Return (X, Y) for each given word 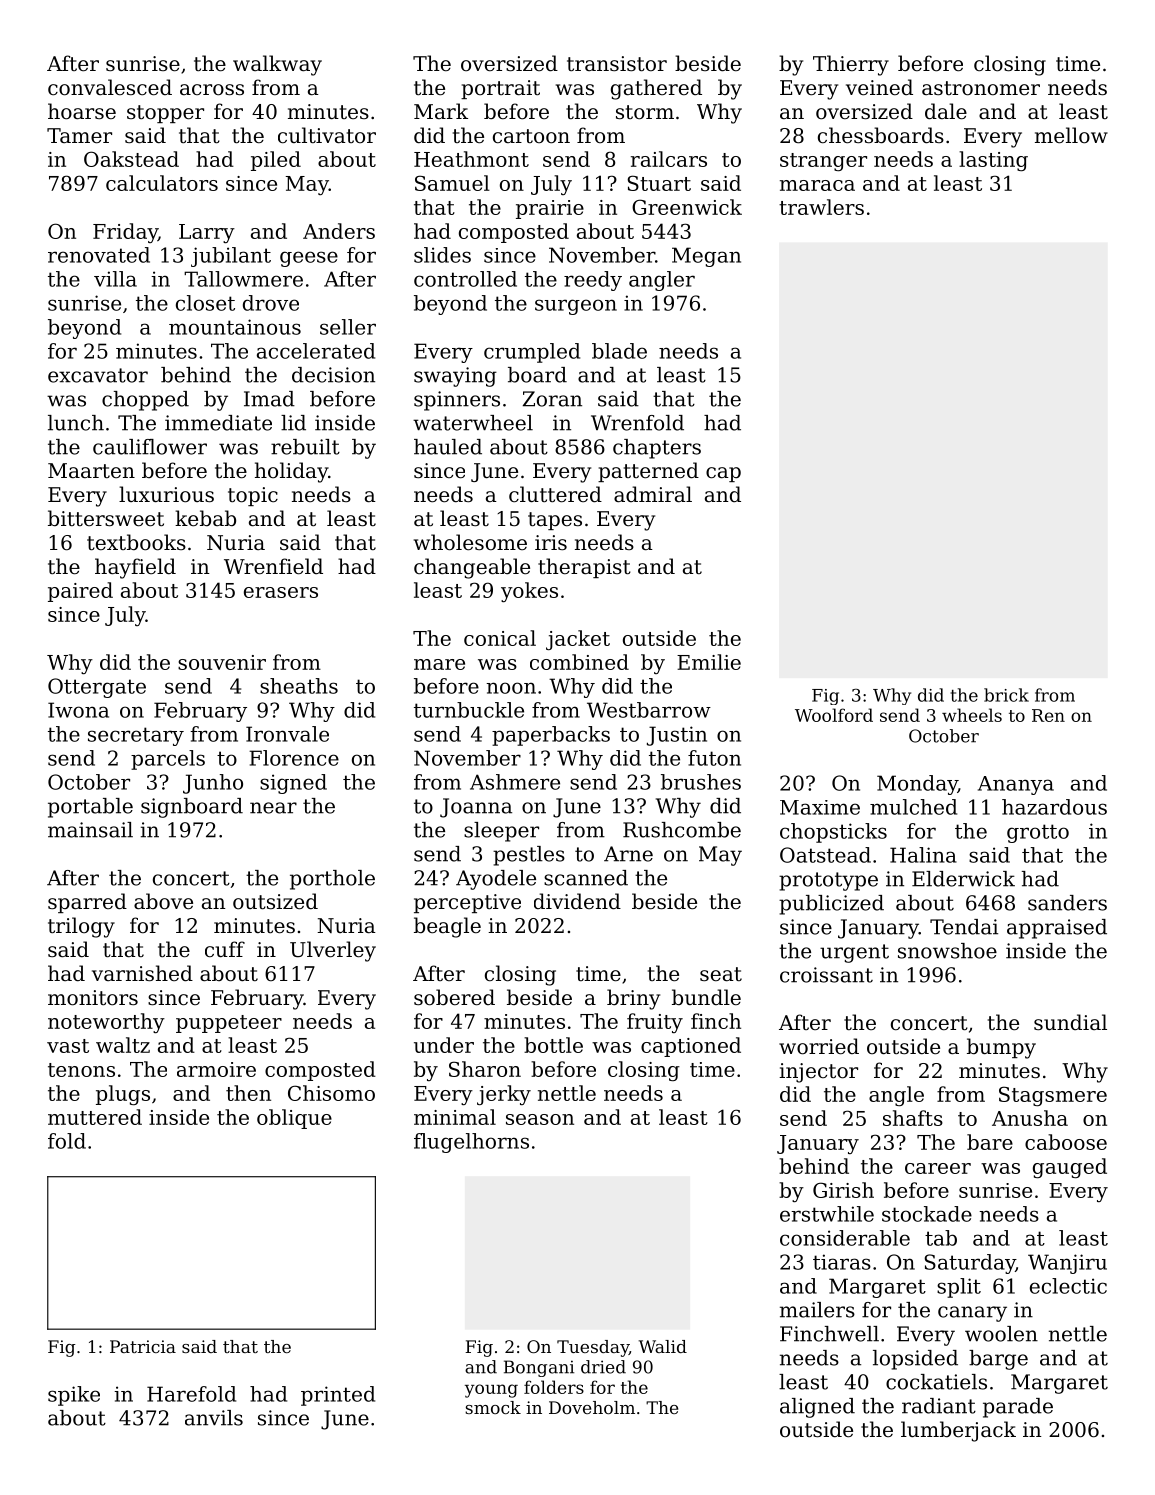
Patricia (143, 1346)
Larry (207, 233)
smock (493, 1407)
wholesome (470, 542)
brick (1006, 695)
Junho (213, 784)
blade (619, 351)
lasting (993, 161)
